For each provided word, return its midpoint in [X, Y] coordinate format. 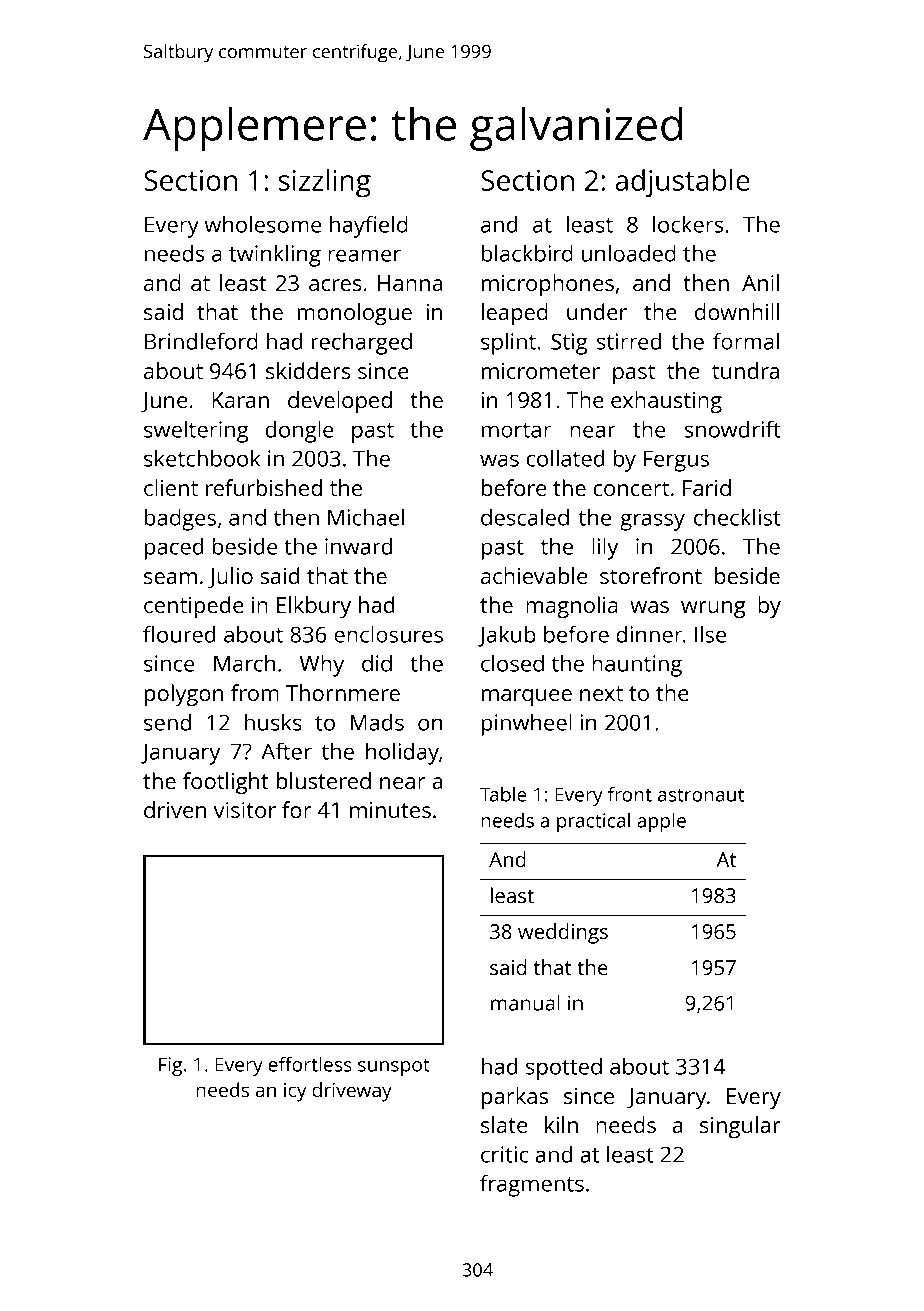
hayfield [369, 226]
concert [631, 488]
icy [295, 1092]
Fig [170, 1066]
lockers [688, 224]
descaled [525, 517]
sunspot [394, 1067]
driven [175, 809]
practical [593, 822]
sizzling [325, 183]
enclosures [388, 634]
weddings [563, 933]
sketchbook [202, 458]
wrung [713, 609]
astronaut [701, 795]
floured [179, 634]
